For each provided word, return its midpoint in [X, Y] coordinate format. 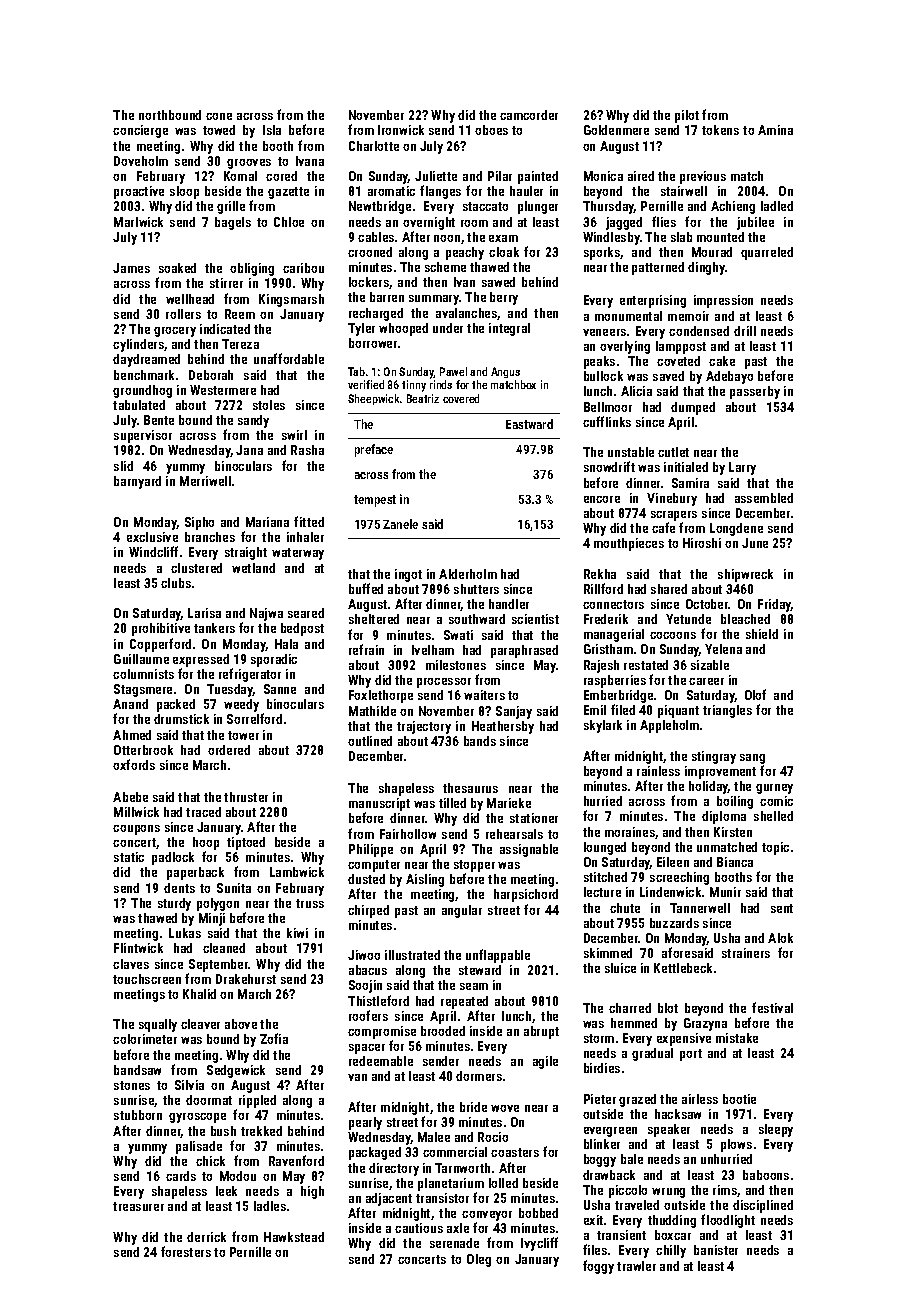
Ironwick [401, 130]
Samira [690, 483]
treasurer [138, 1206]
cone [219, 116]
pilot [687, 116]
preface [374, 450]
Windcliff [153, 551]
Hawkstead [294, 1237]
